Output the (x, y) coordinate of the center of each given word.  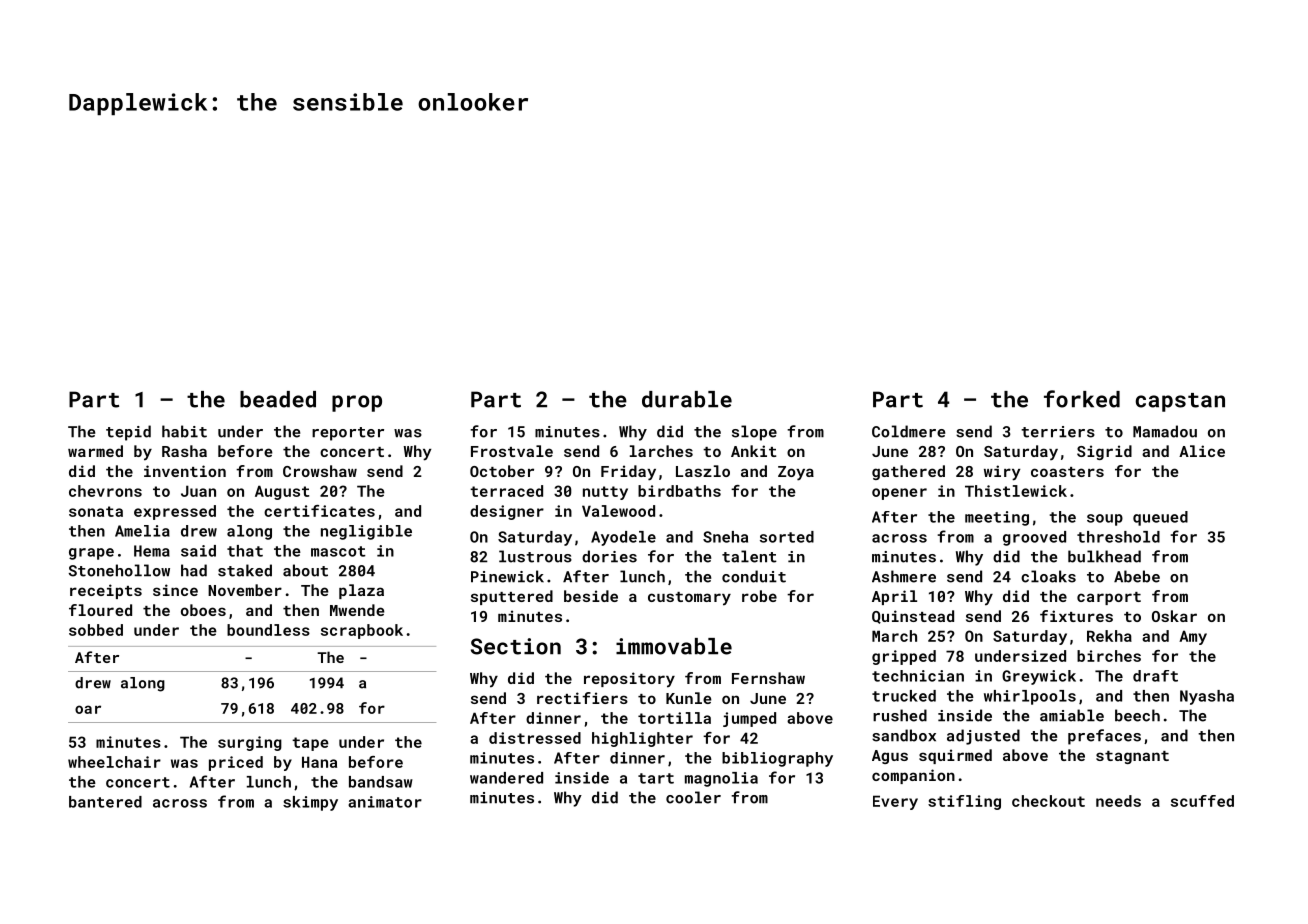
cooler (693, 797)
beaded (278, 399)
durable (687, 399)
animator (385, 802)
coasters (1067, 472)
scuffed (1202, 801)
